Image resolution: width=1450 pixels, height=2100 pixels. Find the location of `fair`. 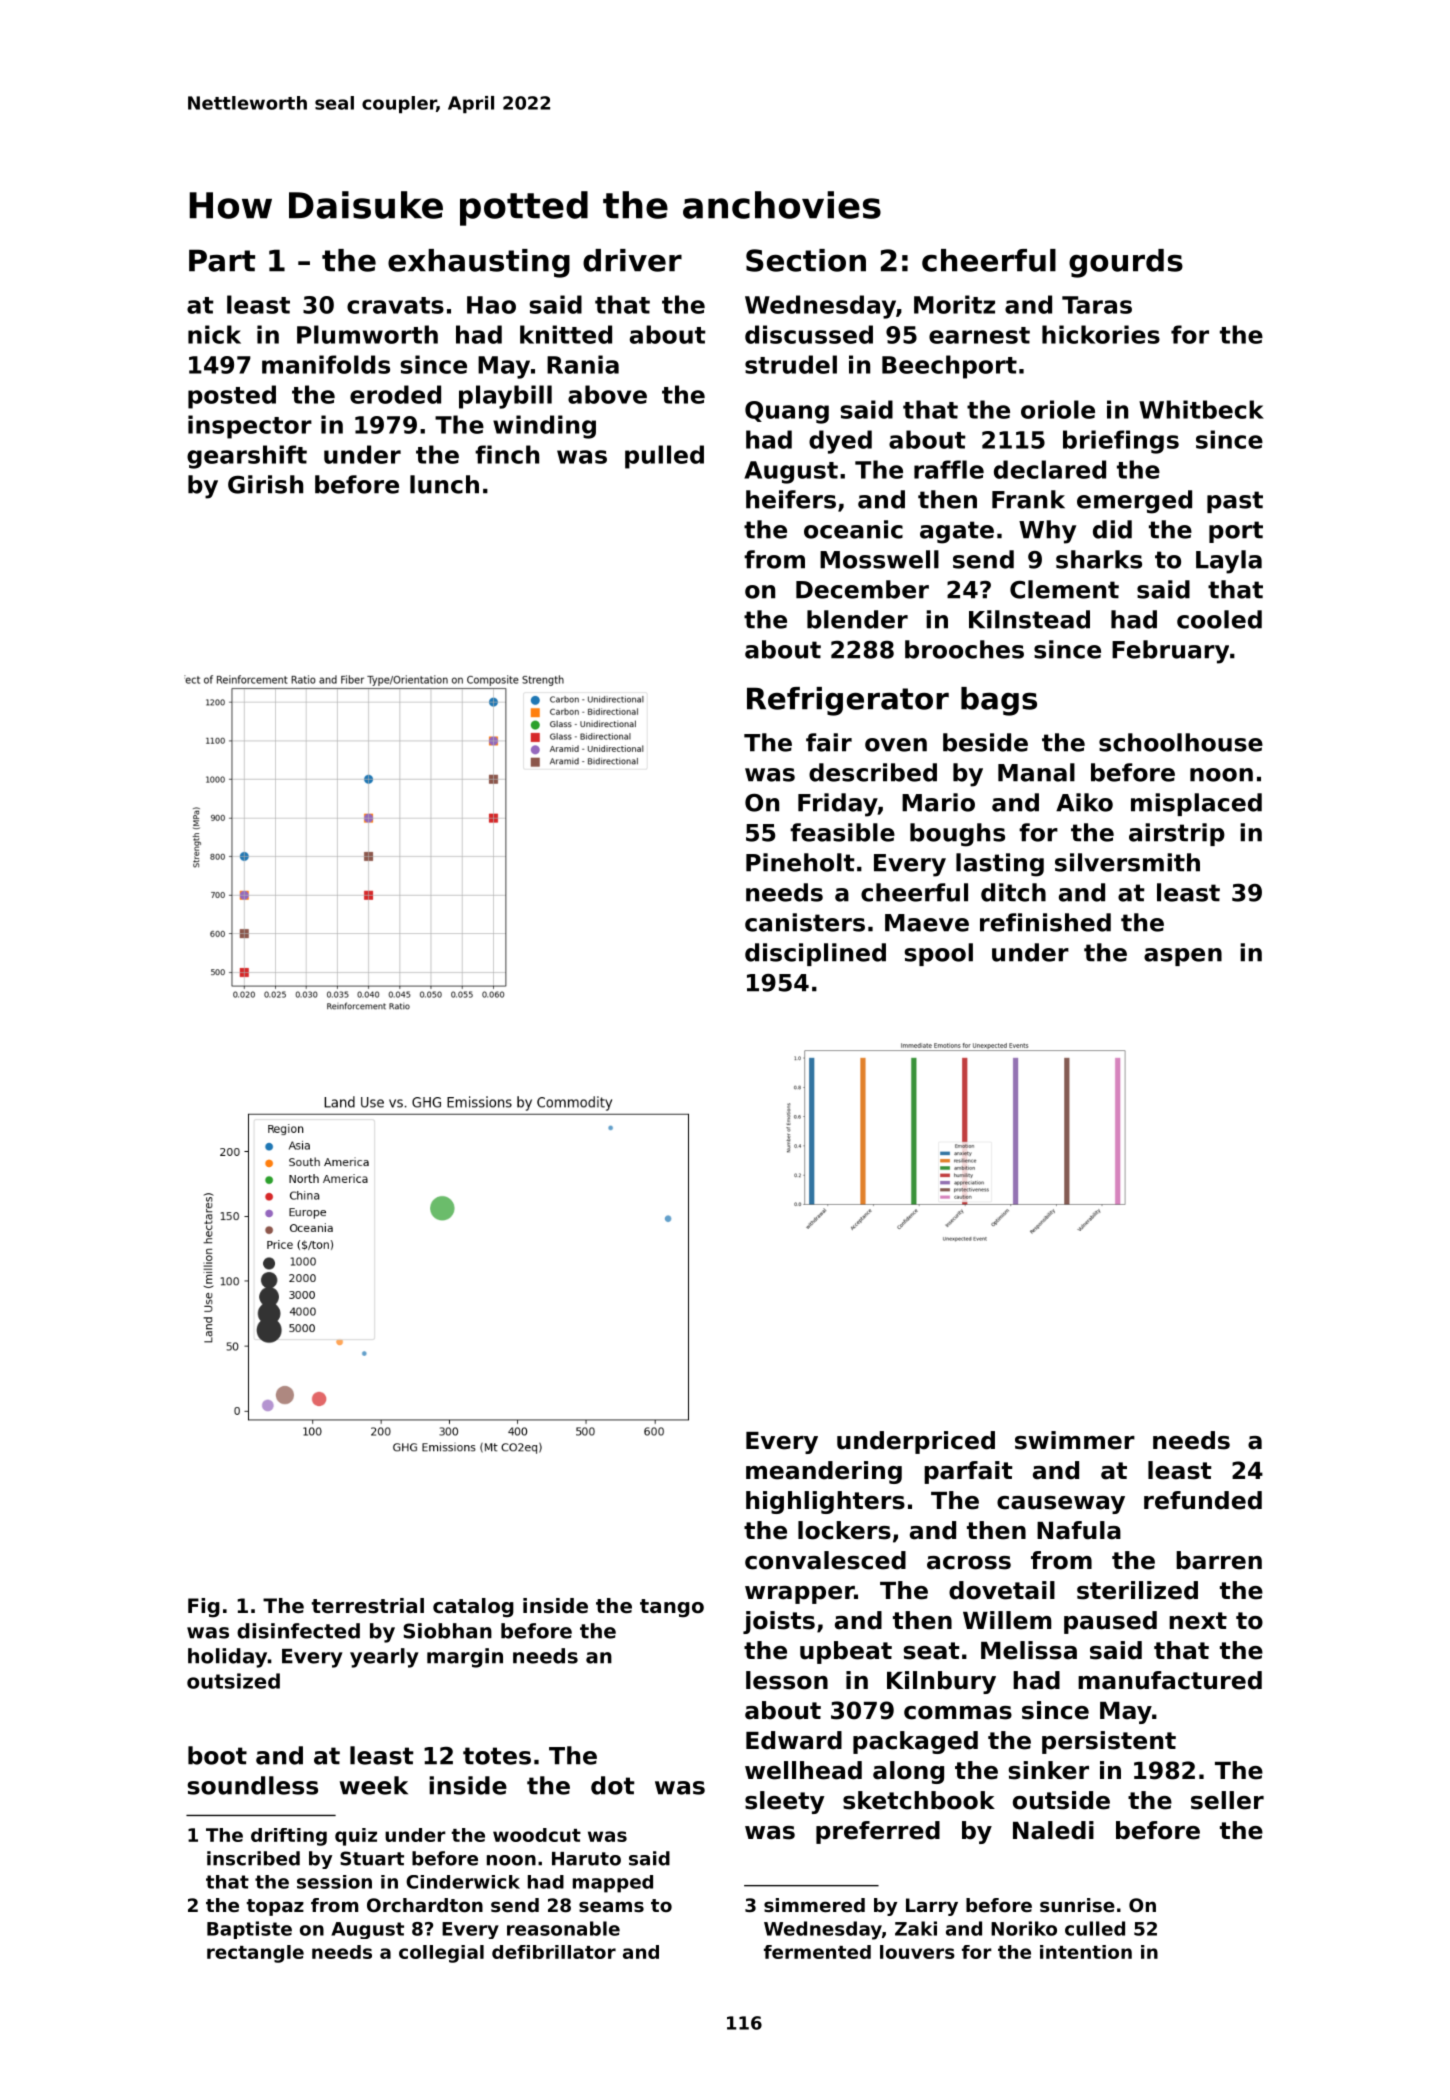

fair is located at coordinates (829, 742).
